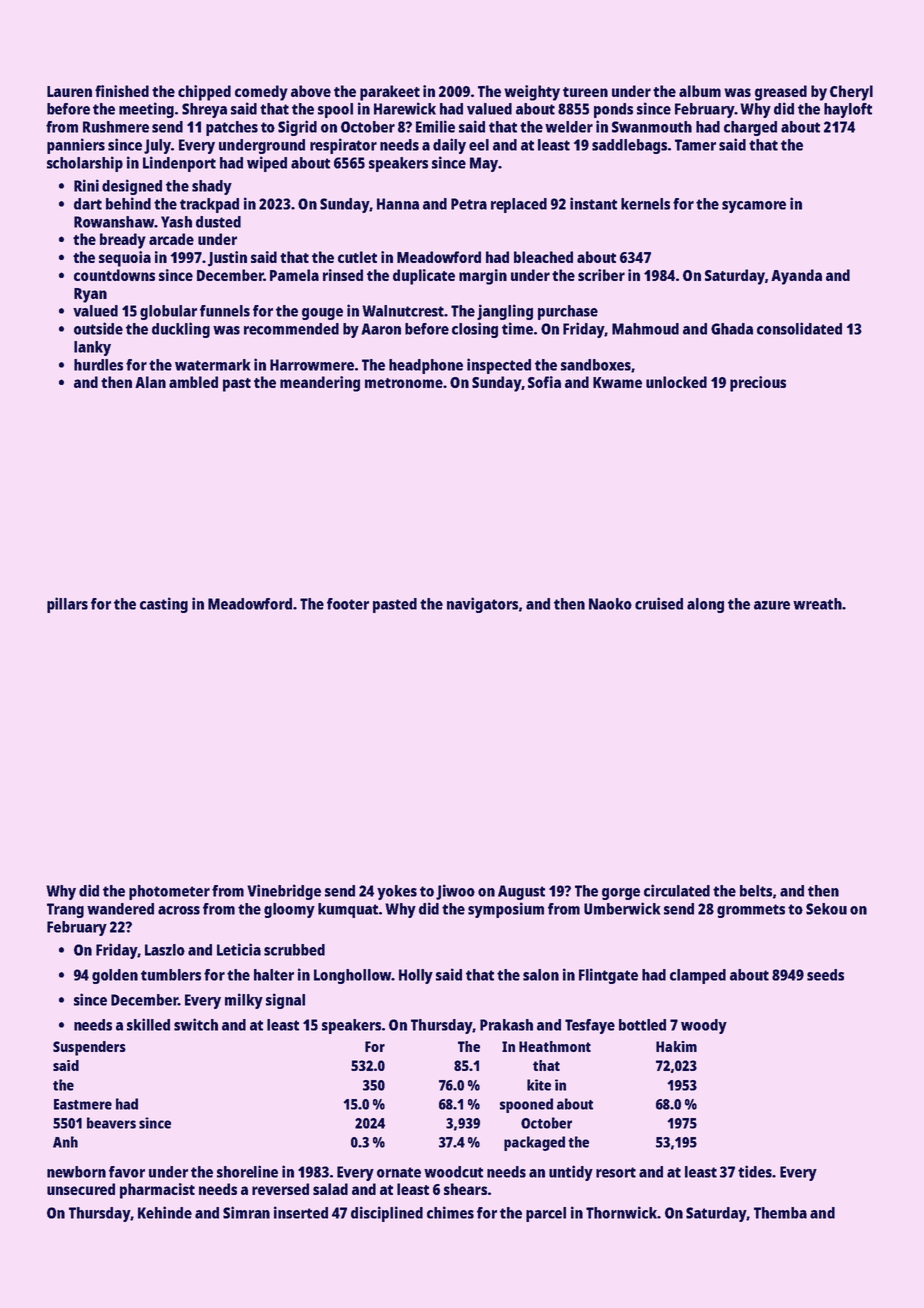  I want to click on welder, so click(569, 127).
